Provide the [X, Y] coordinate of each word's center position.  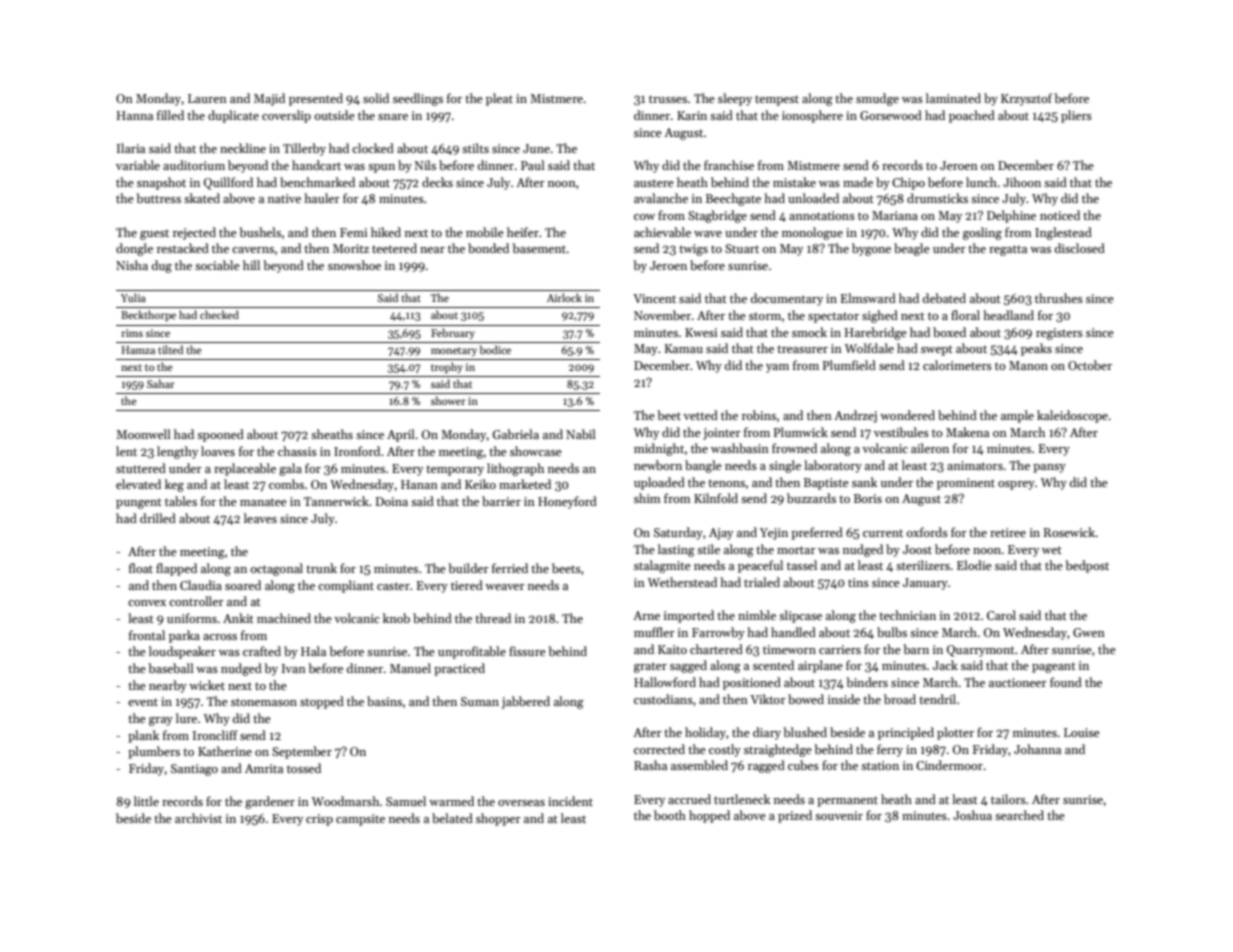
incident [570, 801]
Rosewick [1069, 532]
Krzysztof [1026, 99]
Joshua [972, 815]
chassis [297, 451]
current [883, 533]
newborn [658, 465]
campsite [360, 820]
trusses [668, 99]
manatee [263, 502]
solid [376, 98]
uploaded [659, 483]
